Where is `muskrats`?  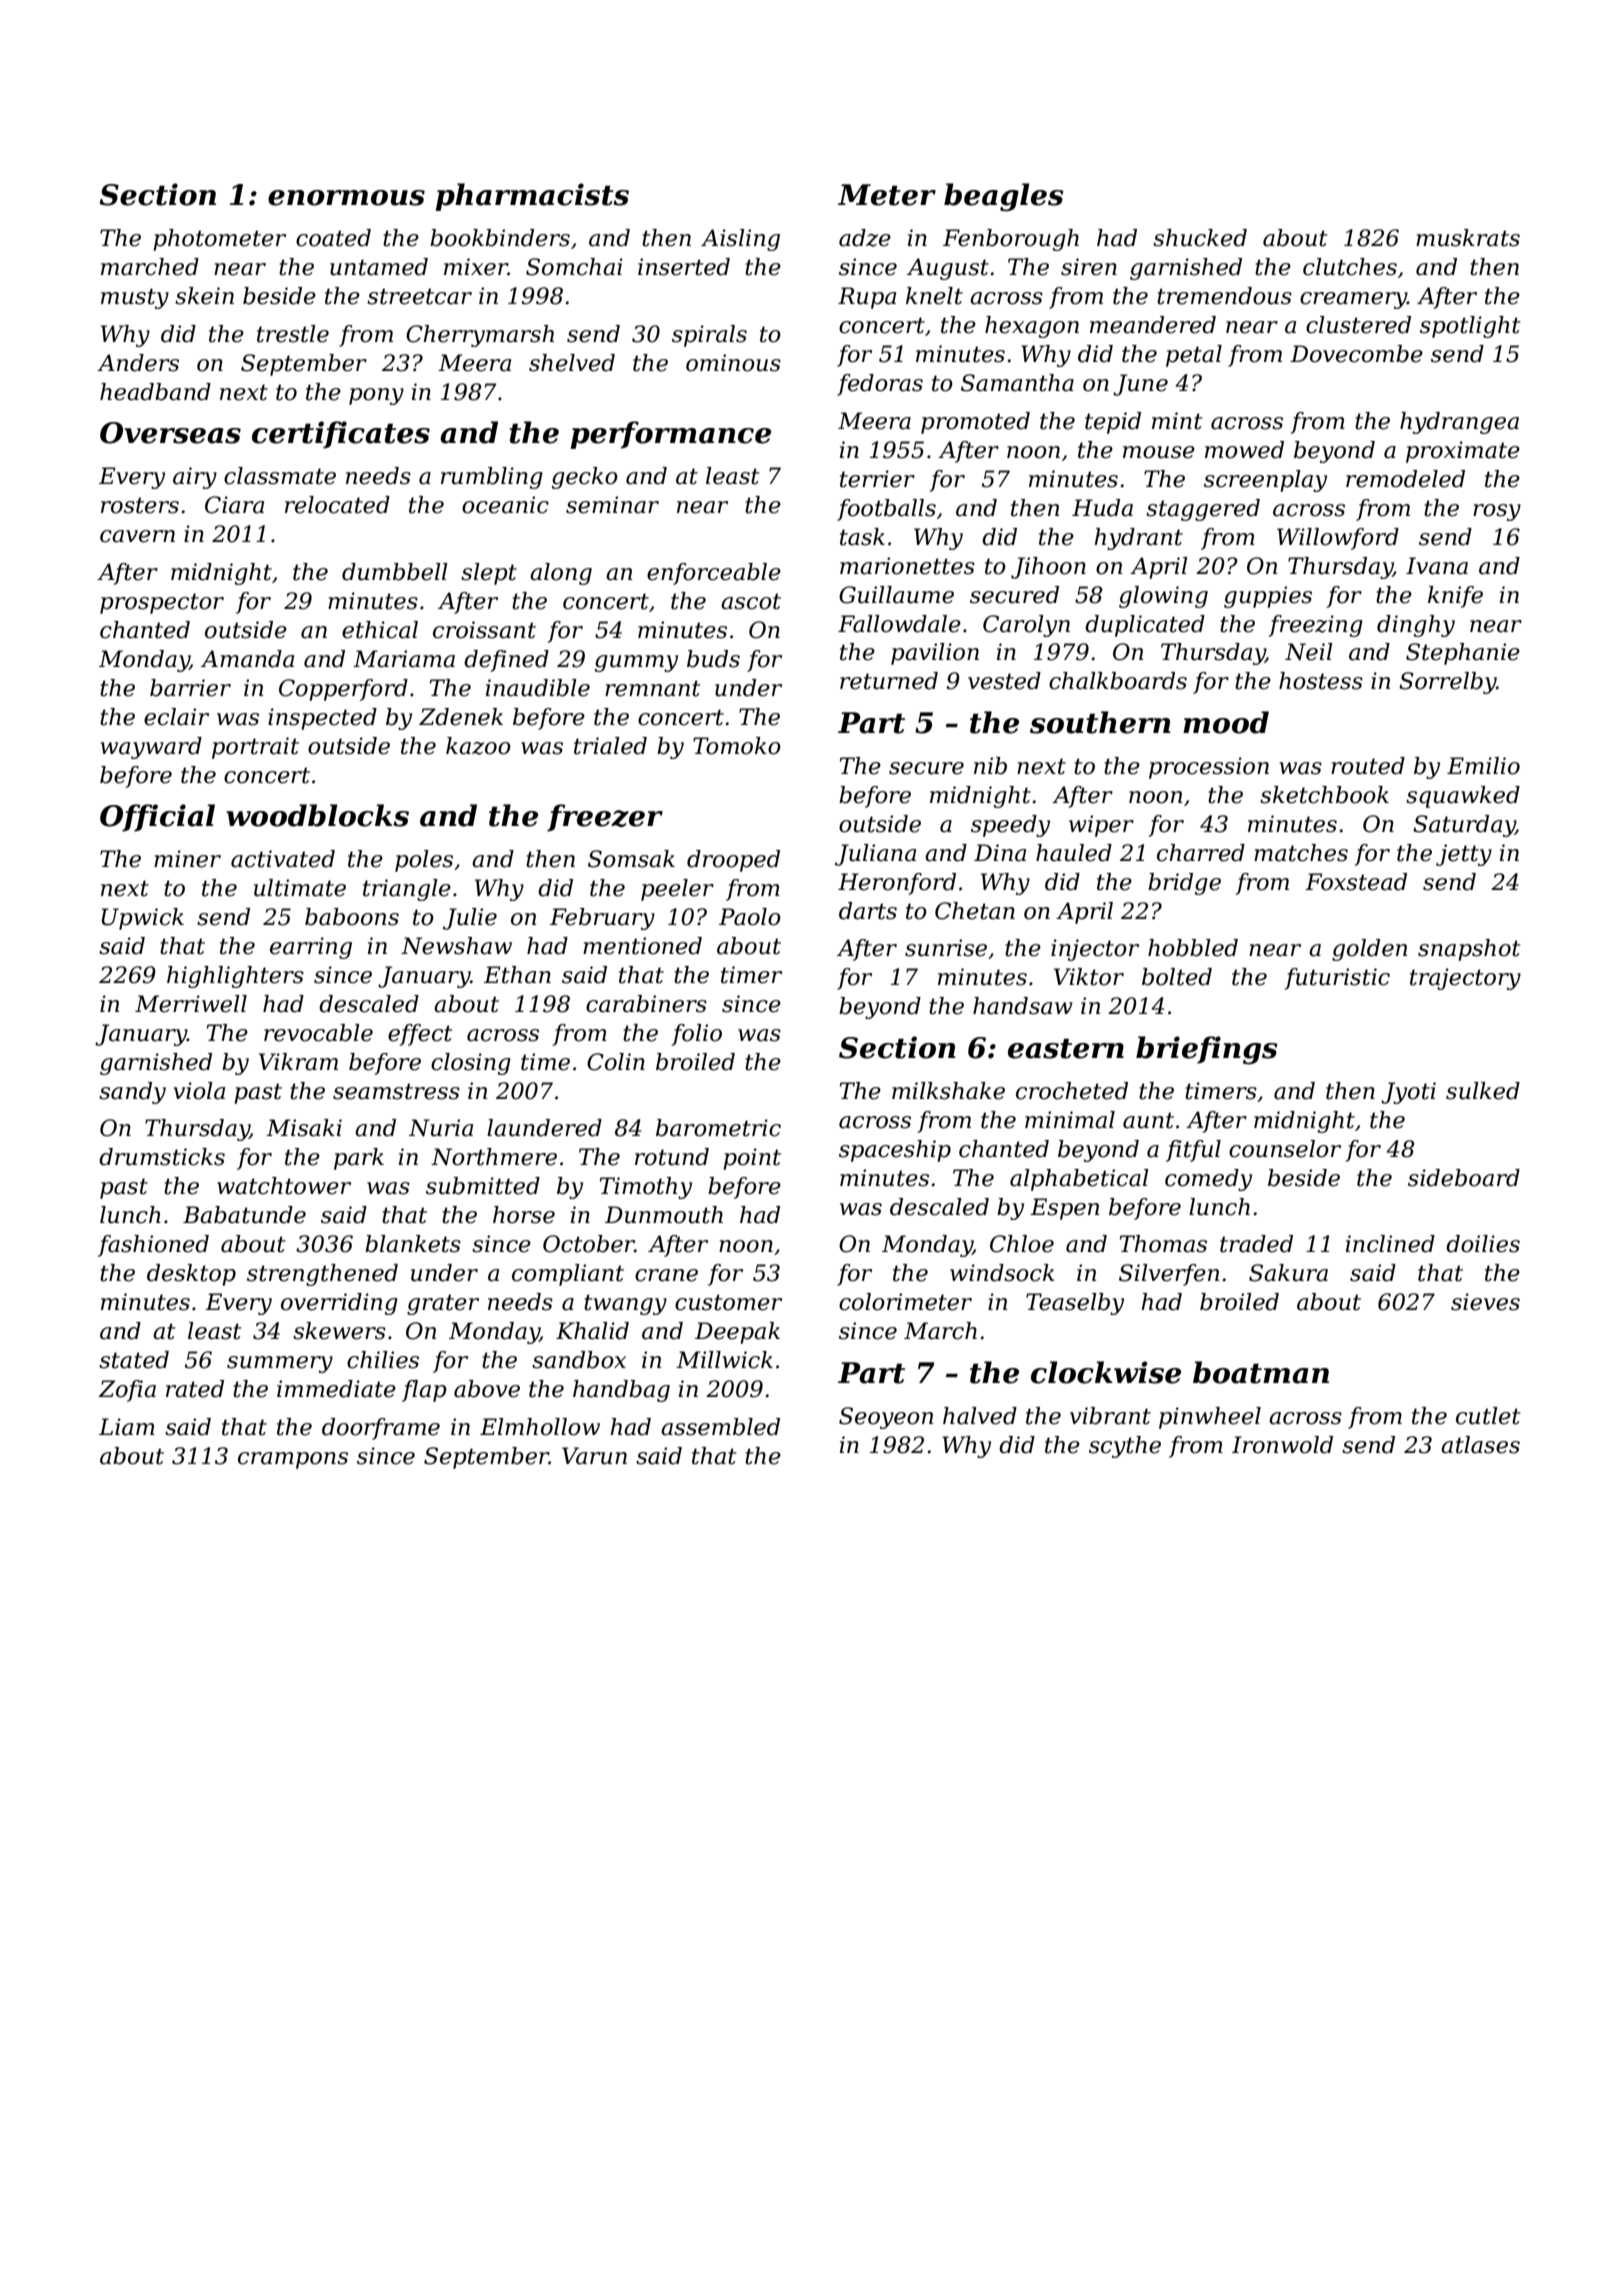 muskrats is located at coordinates (1468, 238).
